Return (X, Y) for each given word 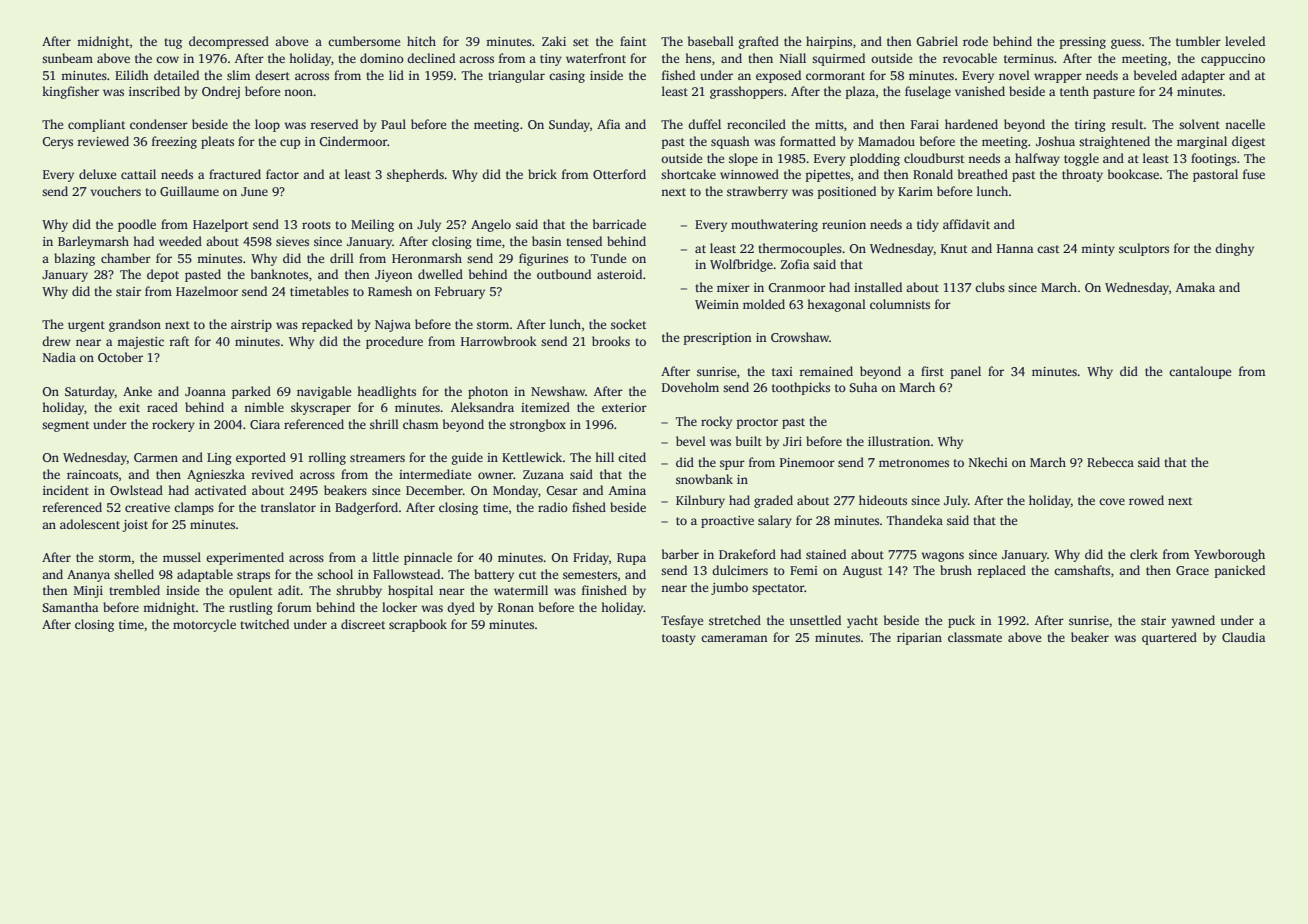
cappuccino (1233, 60)
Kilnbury (700, 501)
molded (764, 304)
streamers (377, 458)
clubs (990, 287)
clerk (1144, 554)
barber (680, 554)
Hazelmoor (207, 291)
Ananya (88, 576)
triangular (516, 76)
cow (167, 59)
